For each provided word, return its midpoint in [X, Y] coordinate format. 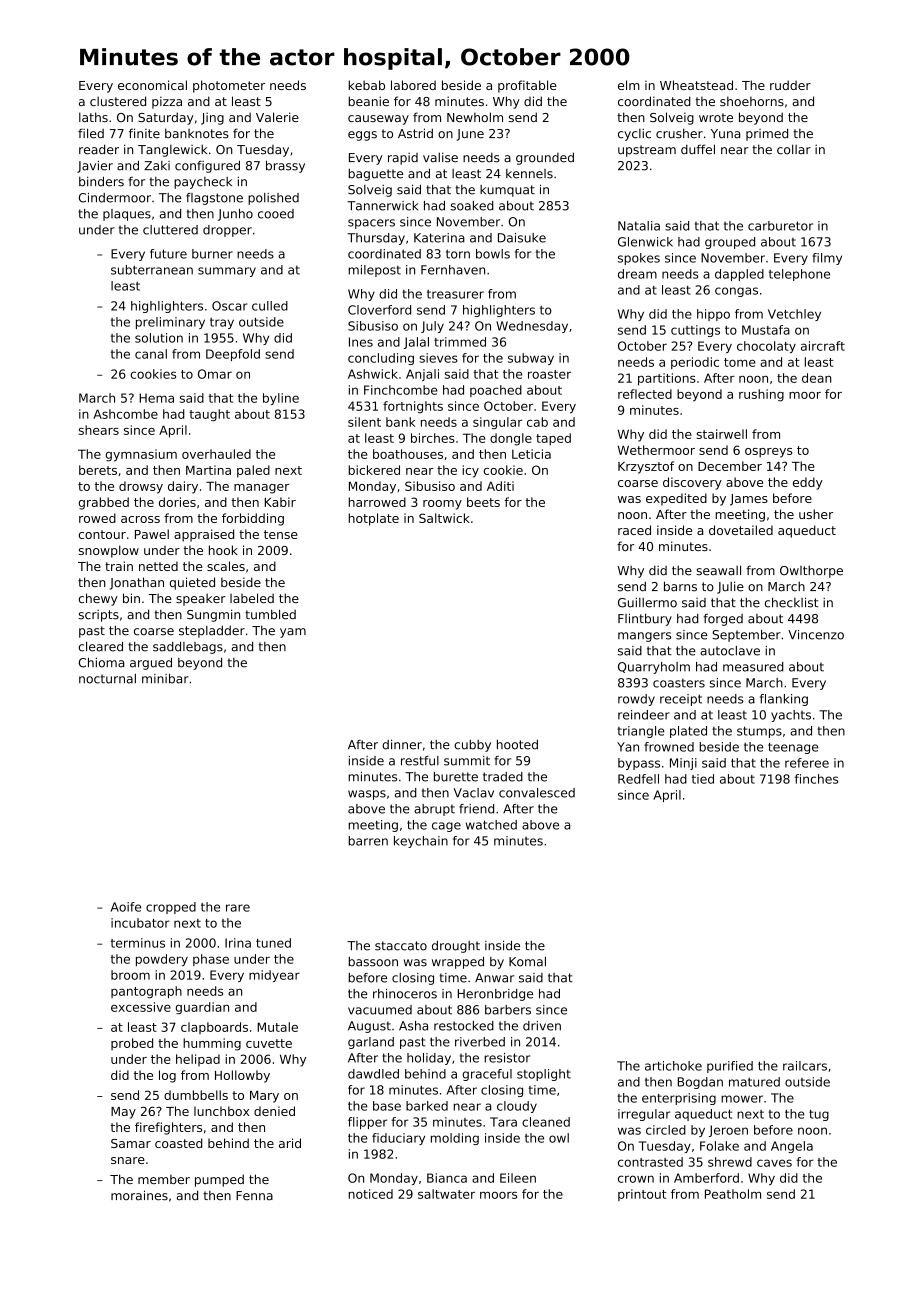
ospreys [768, 453]
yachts [791, 716]
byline [281, 399]
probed [132, 1044]
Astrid [415, 133]
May [123, 1113]
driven [542, 1026]
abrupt [434, 810]
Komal [527, 961]
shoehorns [752, 101]
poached [496, 391]
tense [281, 534]
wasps [367, 795]
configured [207, 166]
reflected [645, 394]
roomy [442, 505]
